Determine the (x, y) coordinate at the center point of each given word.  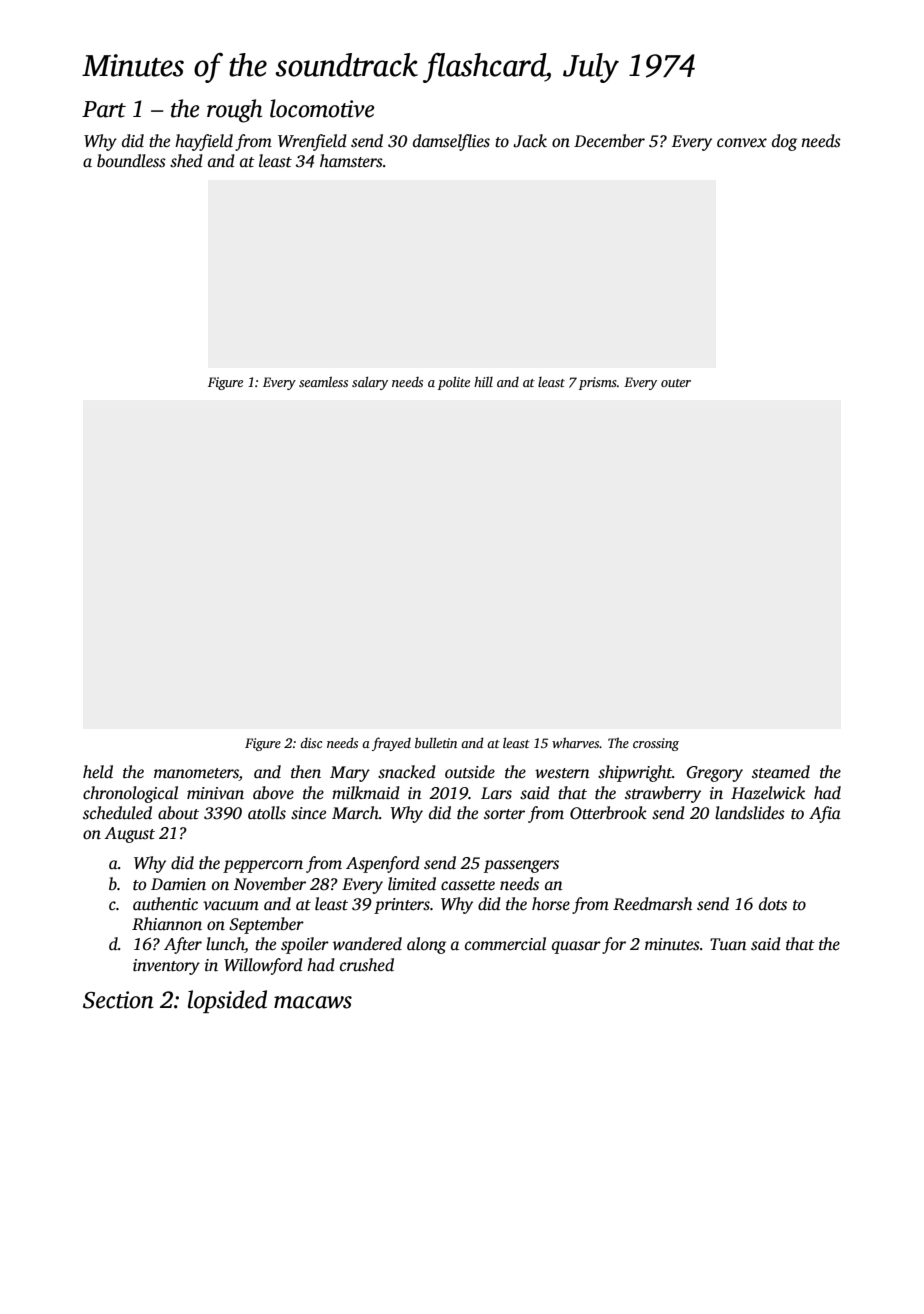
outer (676, 383)
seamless (323, 381)
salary (370, 383)
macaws (313, 1002)
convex (742, 142)
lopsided (227, 1001)
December (609, 141)
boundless (131, 161)
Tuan (728, 944)
